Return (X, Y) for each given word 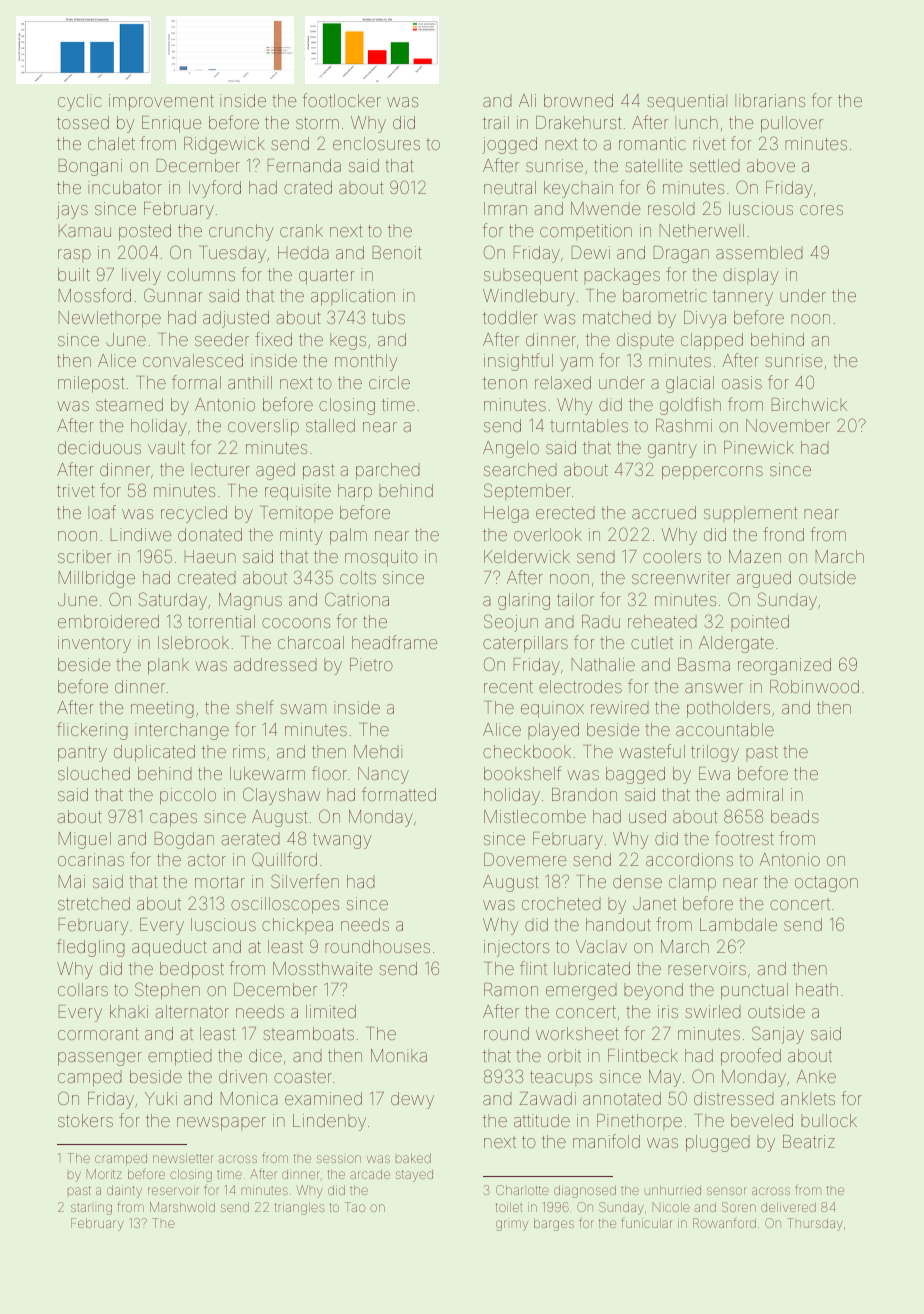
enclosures (376, 143)
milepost (91, 384)
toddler (510, 317)
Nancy (383, 775)
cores (821, 210)
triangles (299, 1208)
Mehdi (378, 751)
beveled (762, 1120)
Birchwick (809, 404)
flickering (92, 731)
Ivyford (215, 189)
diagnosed (585, 1191)
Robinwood (814, 686)
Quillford (284, 859)
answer (714, 688)
